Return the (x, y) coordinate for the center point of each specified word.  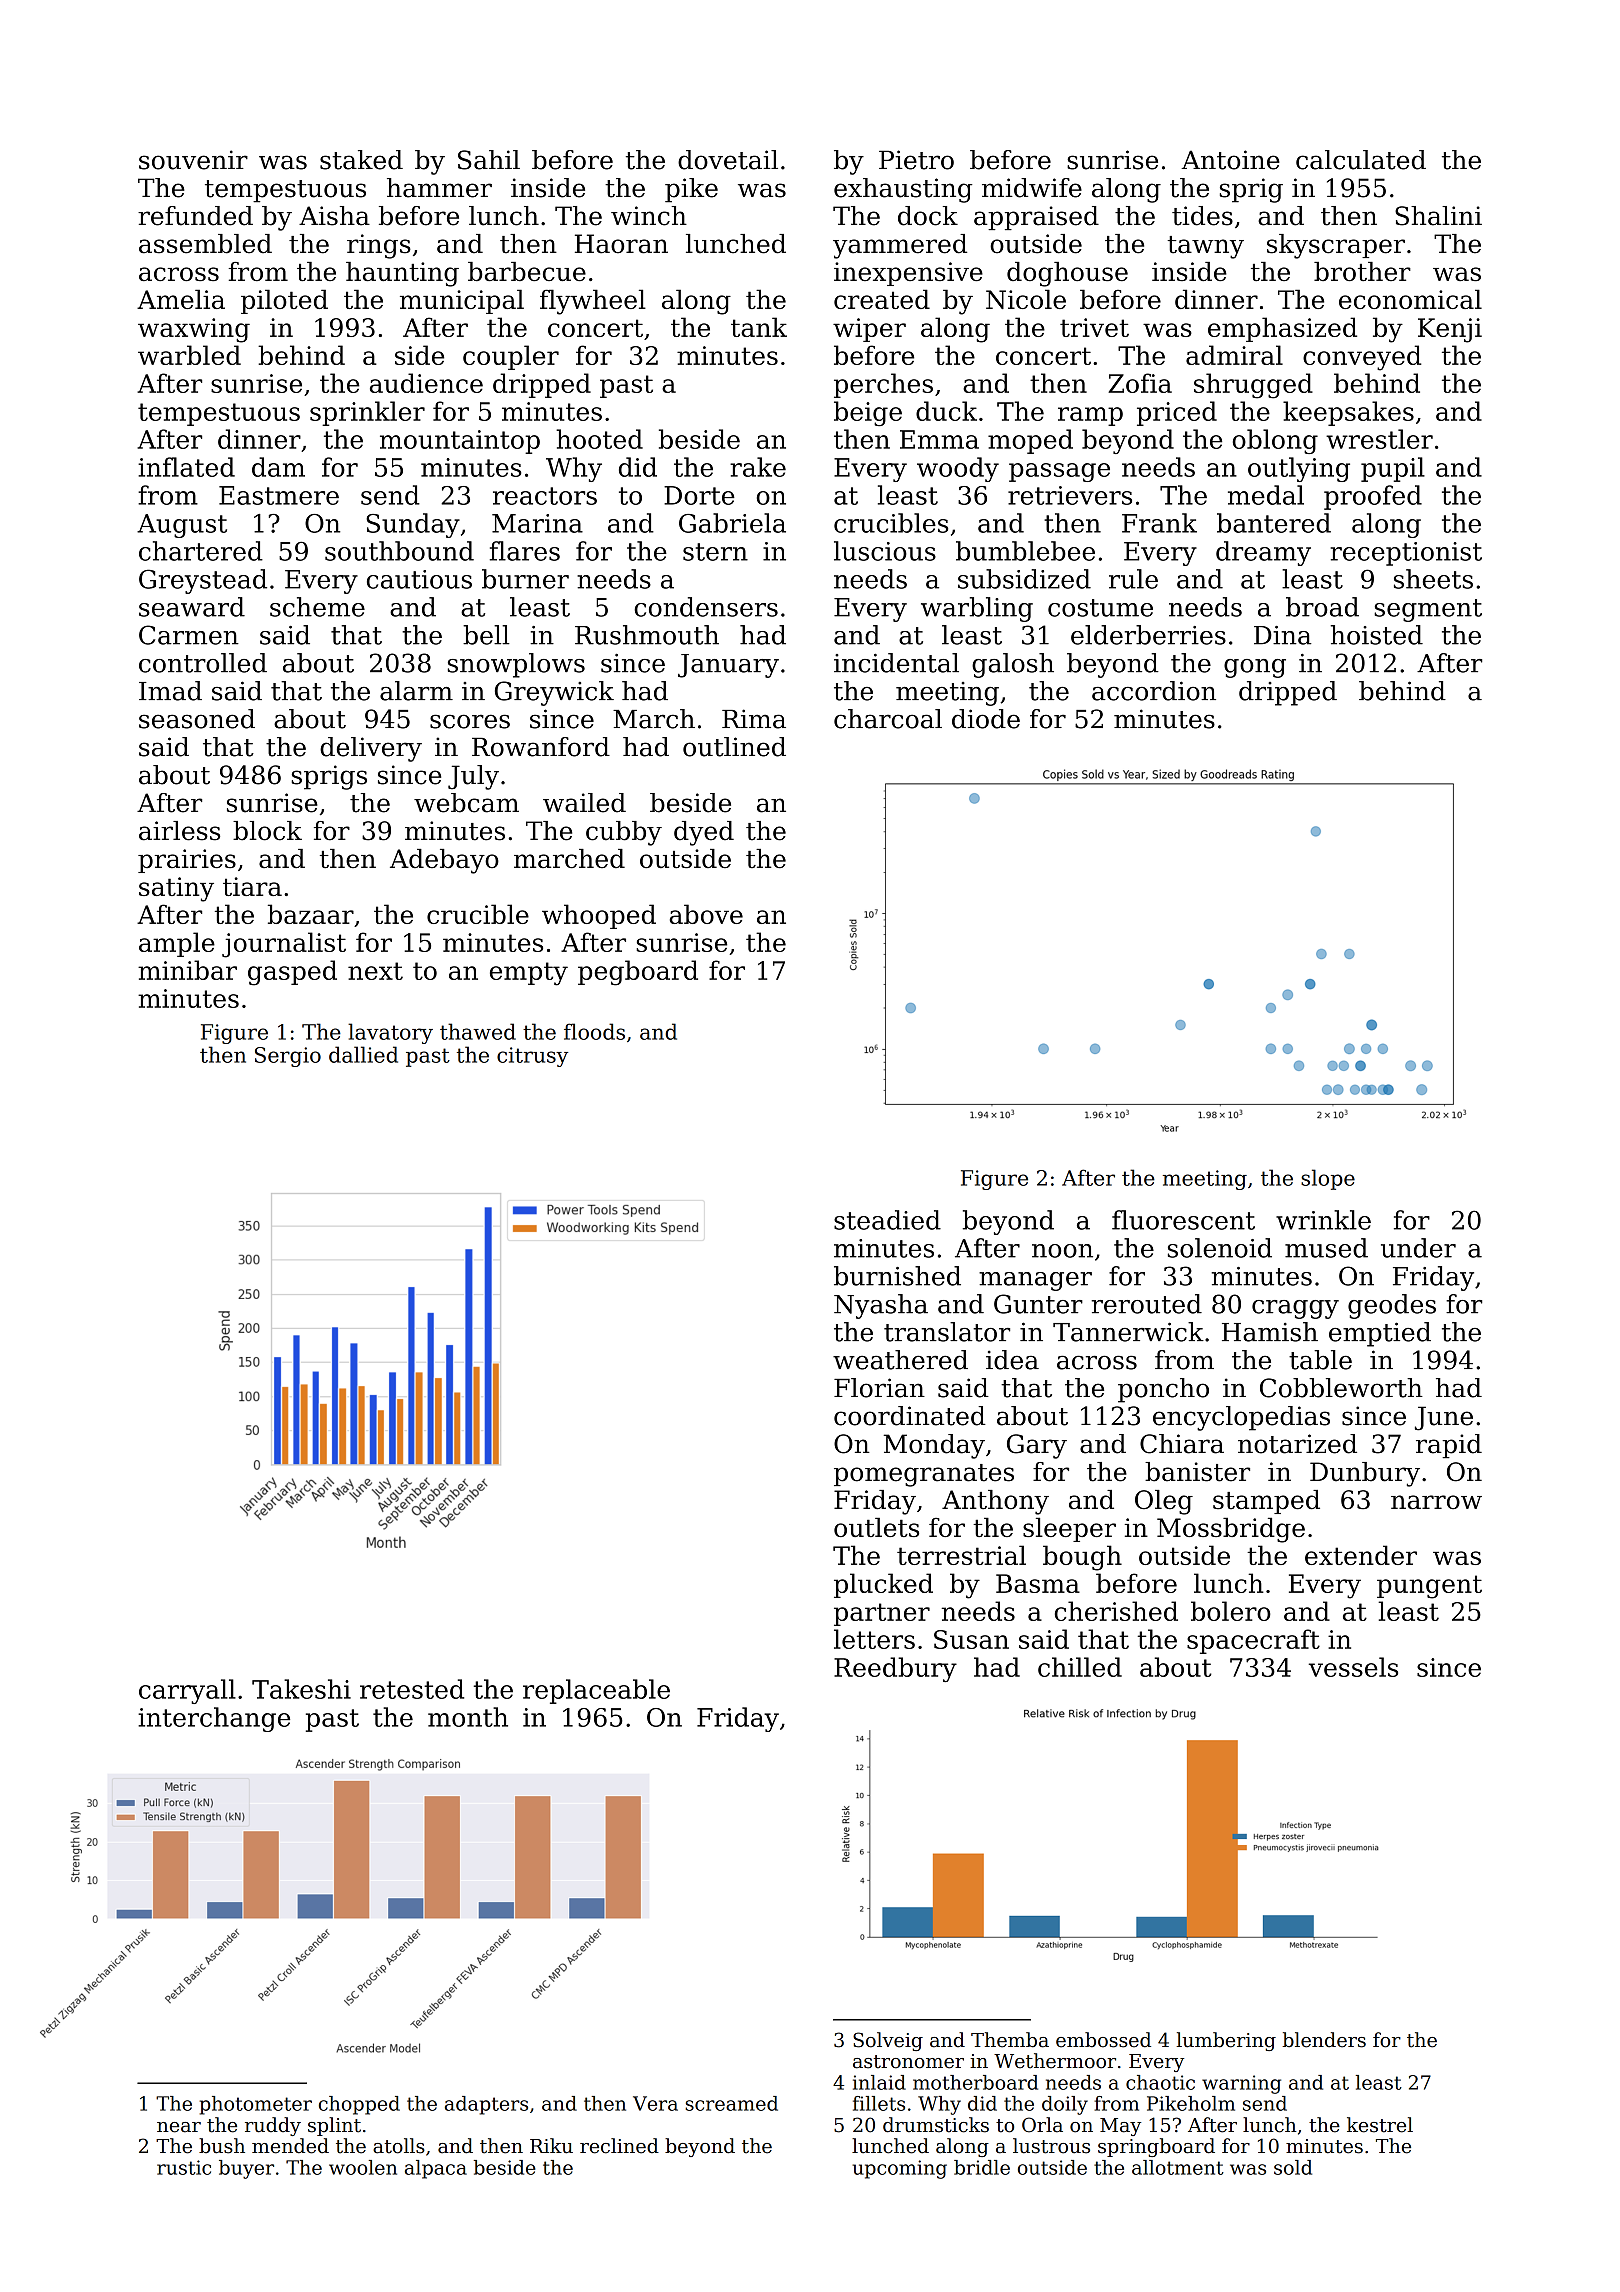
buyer (246, 2169)
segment (1428, 610)
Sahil (489, 160)
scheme (317, 607)
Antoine (1230, 160)
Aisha (334, 216)
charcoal (888, 719)
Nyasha (881, 1306)
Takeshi (301, 1689)
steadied (887, 1220)
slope (1328, 1179)
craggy (1295, 1309)
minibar (187, 970)
